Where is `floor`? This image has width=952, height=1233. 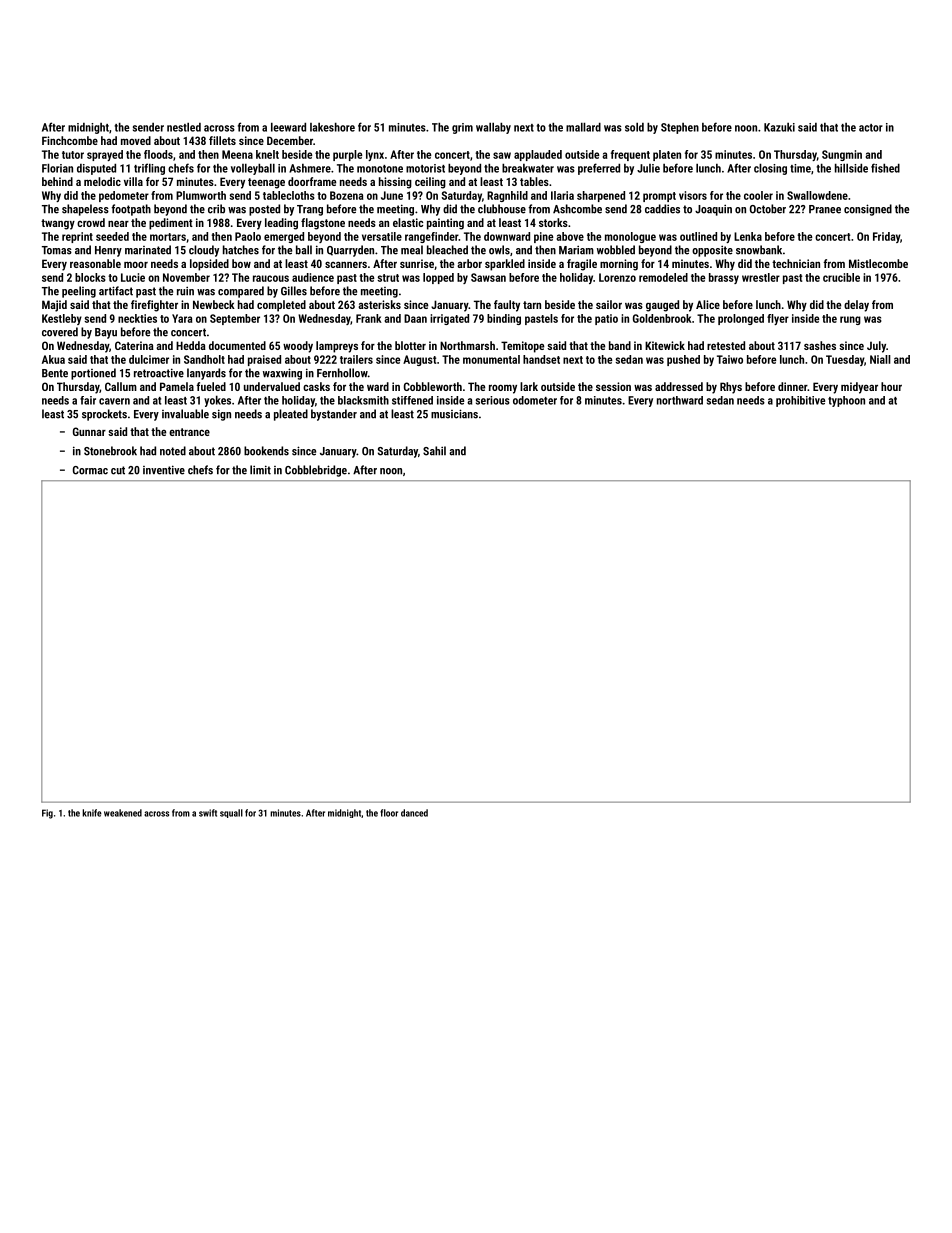
floor is located at coordinates (389, 813).
